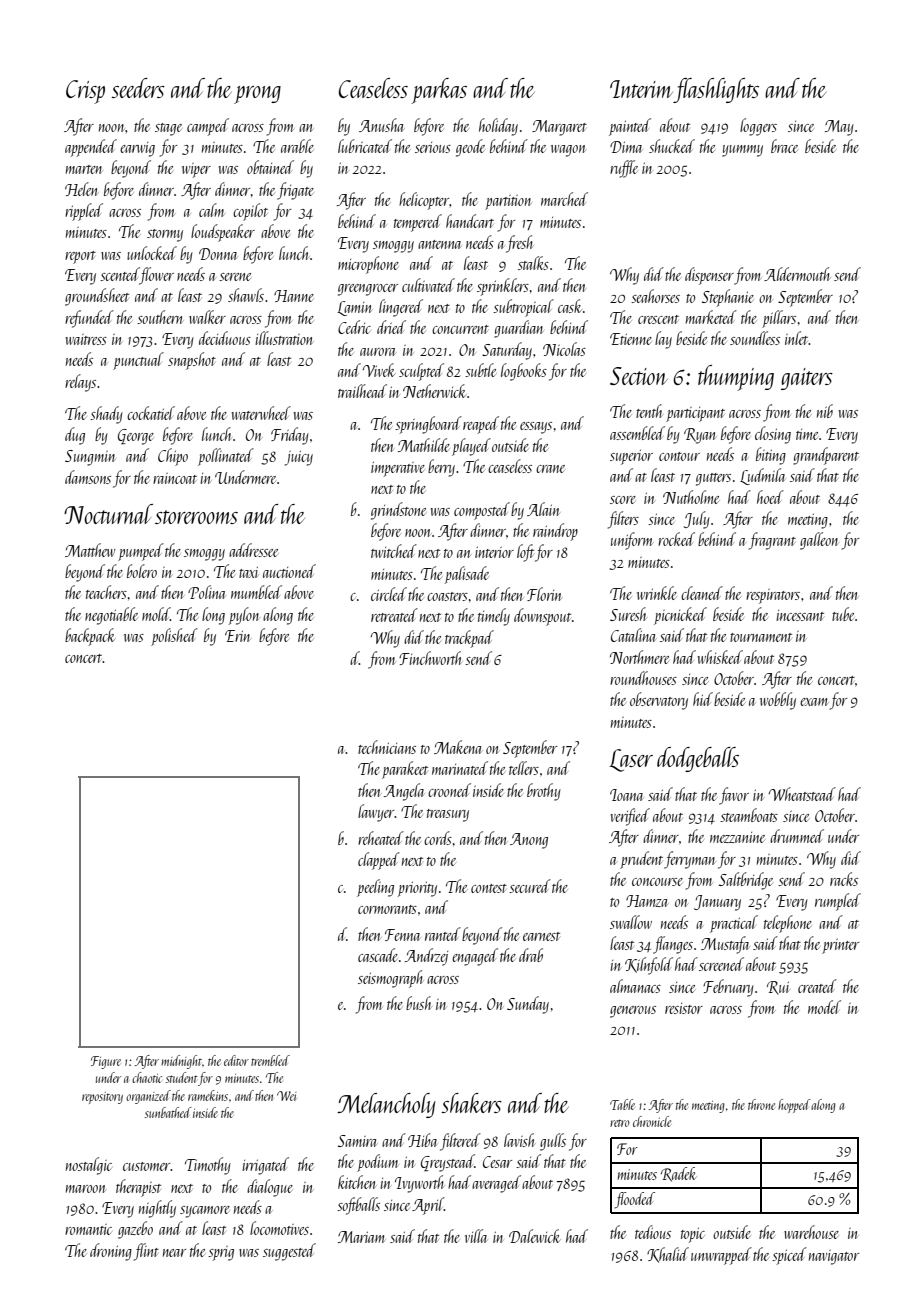  What do you see at coordinates (85, 92) in the screenshot?
I see `Crisp` at bounding box center [85, 92].
